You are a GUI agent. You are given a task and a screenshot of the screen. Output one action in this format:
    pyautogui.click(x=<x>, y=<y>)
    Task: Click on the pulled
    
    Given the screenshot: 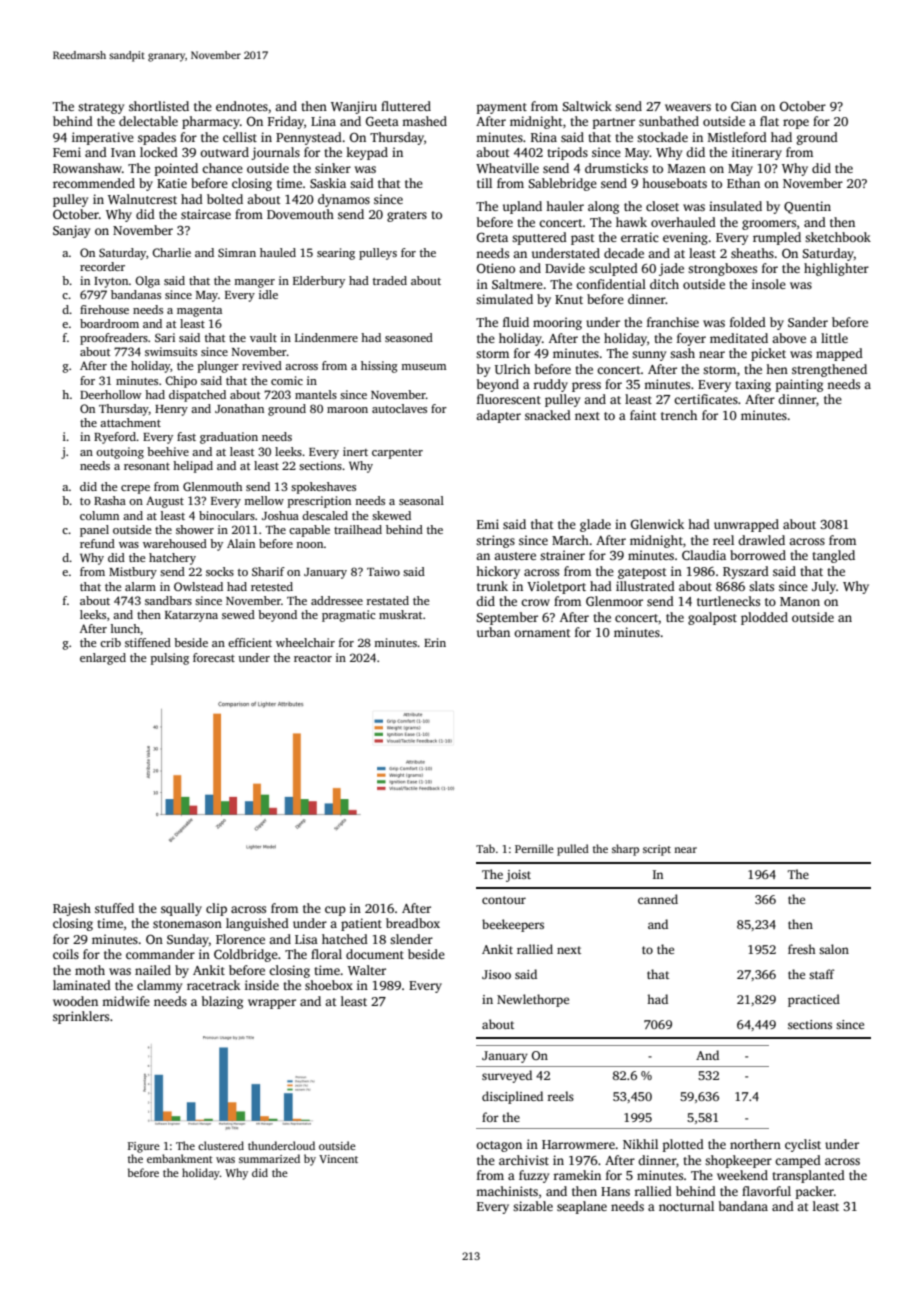 What is the action you would take?
    pyautogui.click(x=573, y=850)
